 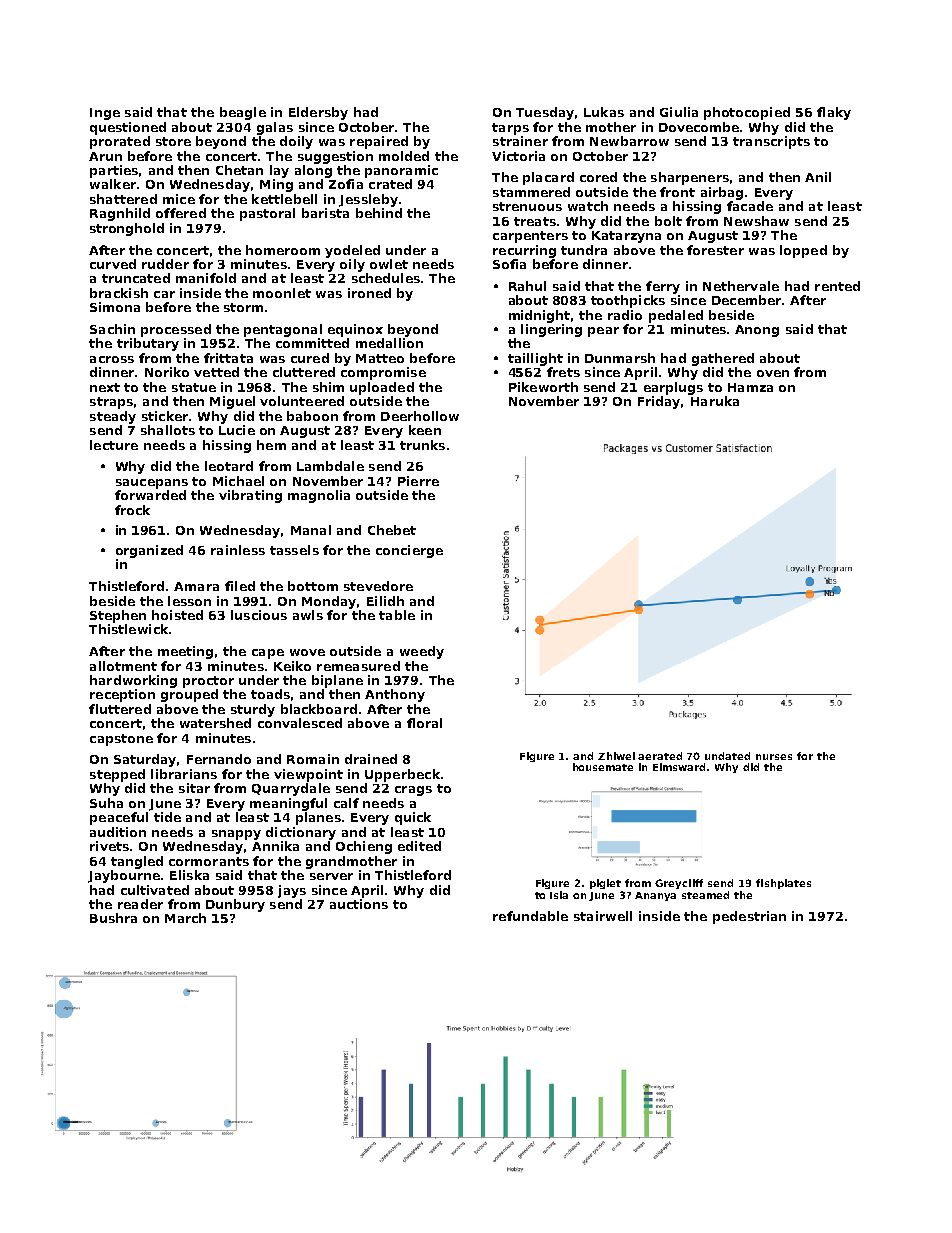 I want to click on drained, so click(x=371, y=759).
